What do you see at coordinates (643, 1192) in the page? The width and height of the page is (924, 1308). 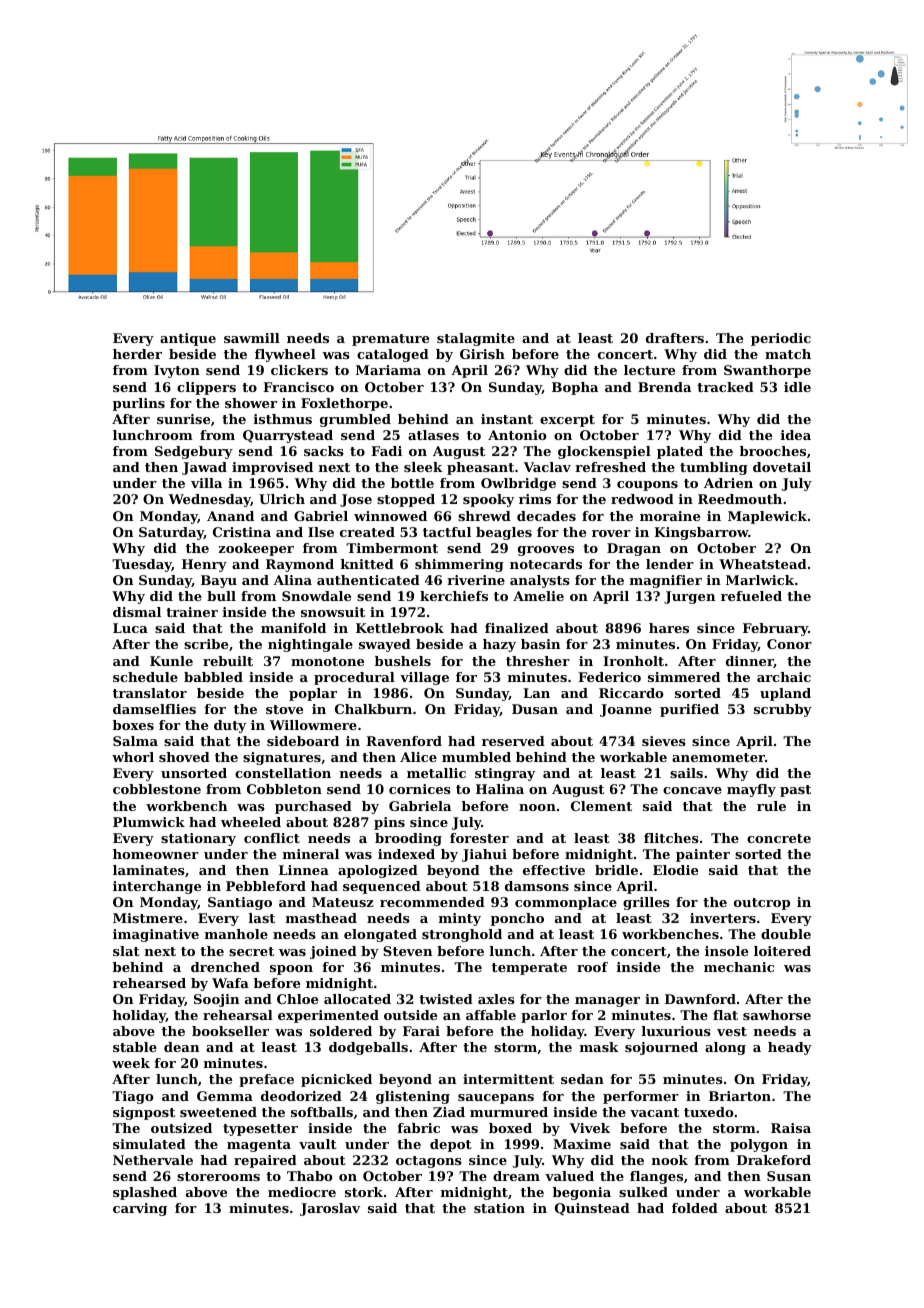 I see `sulked` at bounding box center [643, 1192].
